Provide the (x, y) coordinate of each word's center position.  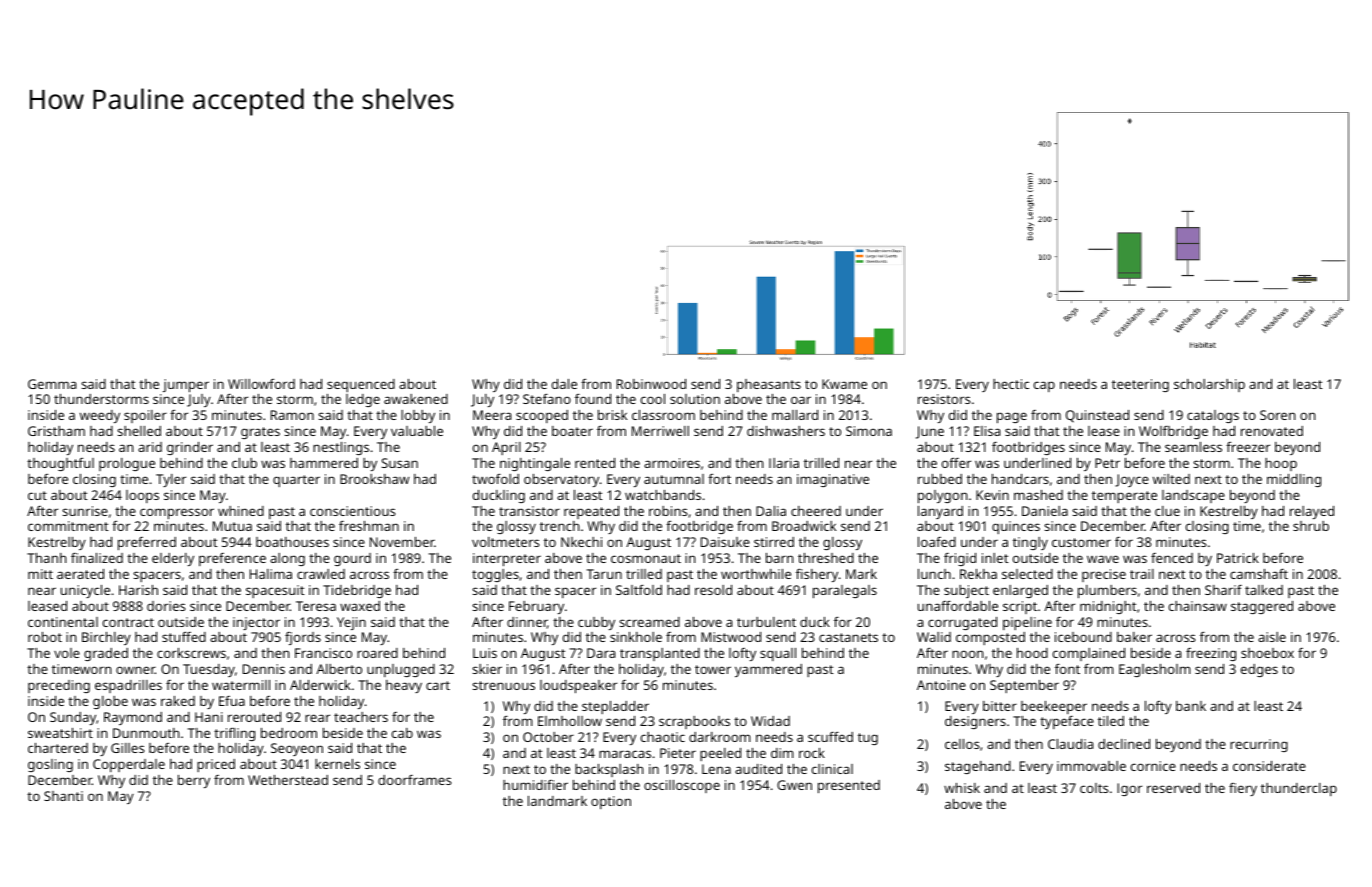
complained (1089, 654)
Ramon (292, 415)
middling (1294, 480)
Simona (869, 431)
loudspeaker (578, 686)
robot (45, 637)
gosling (50, 765)
